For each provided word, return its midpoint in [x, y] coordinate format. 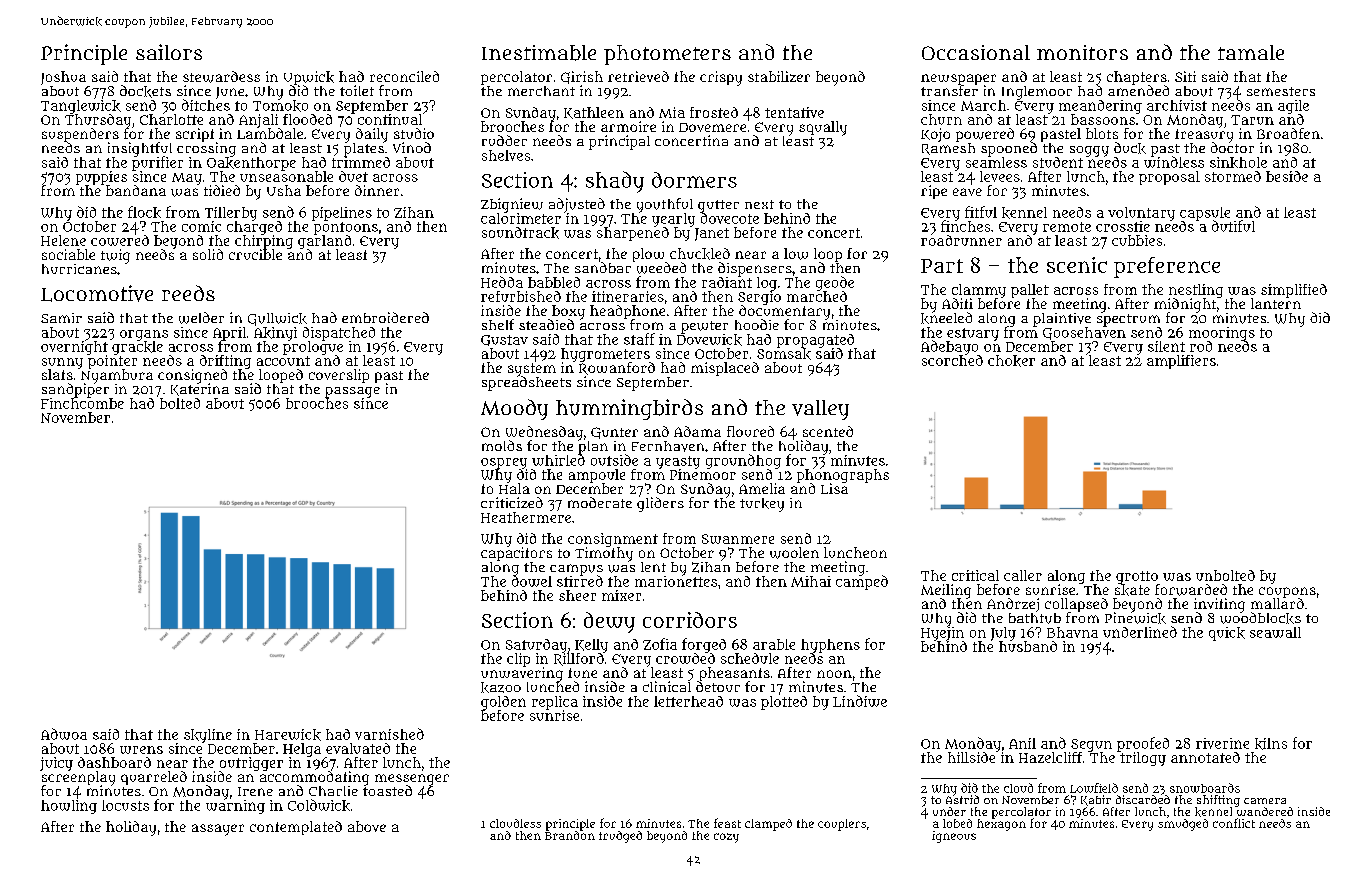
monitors [1082, 52]
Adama [697, 431]
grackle [137, 348]
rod [1201, 346]
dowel [532, 581]
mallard [1277, 603]
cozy [726, 838]
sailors [169, 52]
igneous [954, 837]
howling [69, 807]
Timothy [604, 554]
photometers [667, 55]
